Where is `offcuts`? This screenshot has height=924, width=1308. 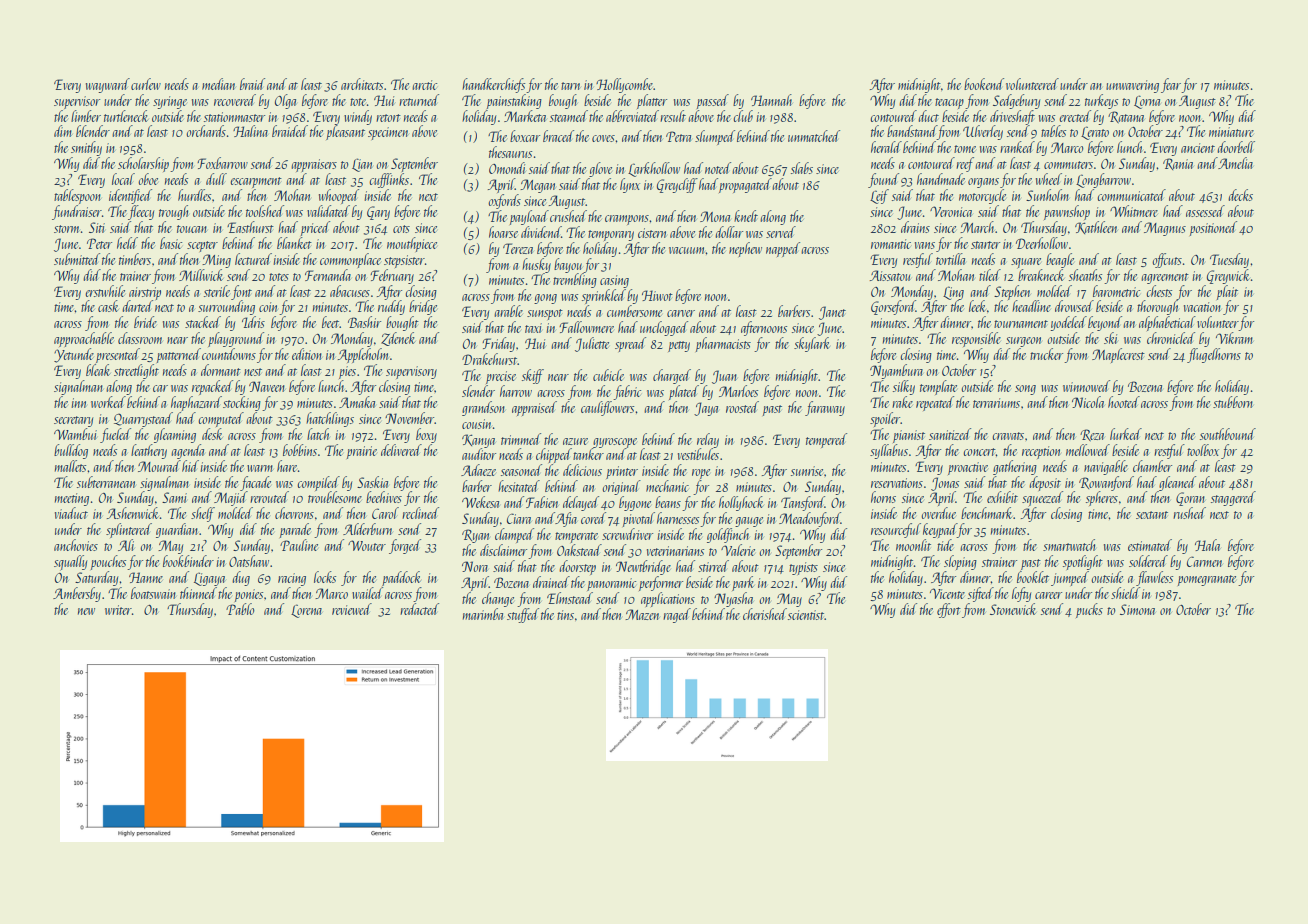
offcuts is located at coordinates (1167, 260).
